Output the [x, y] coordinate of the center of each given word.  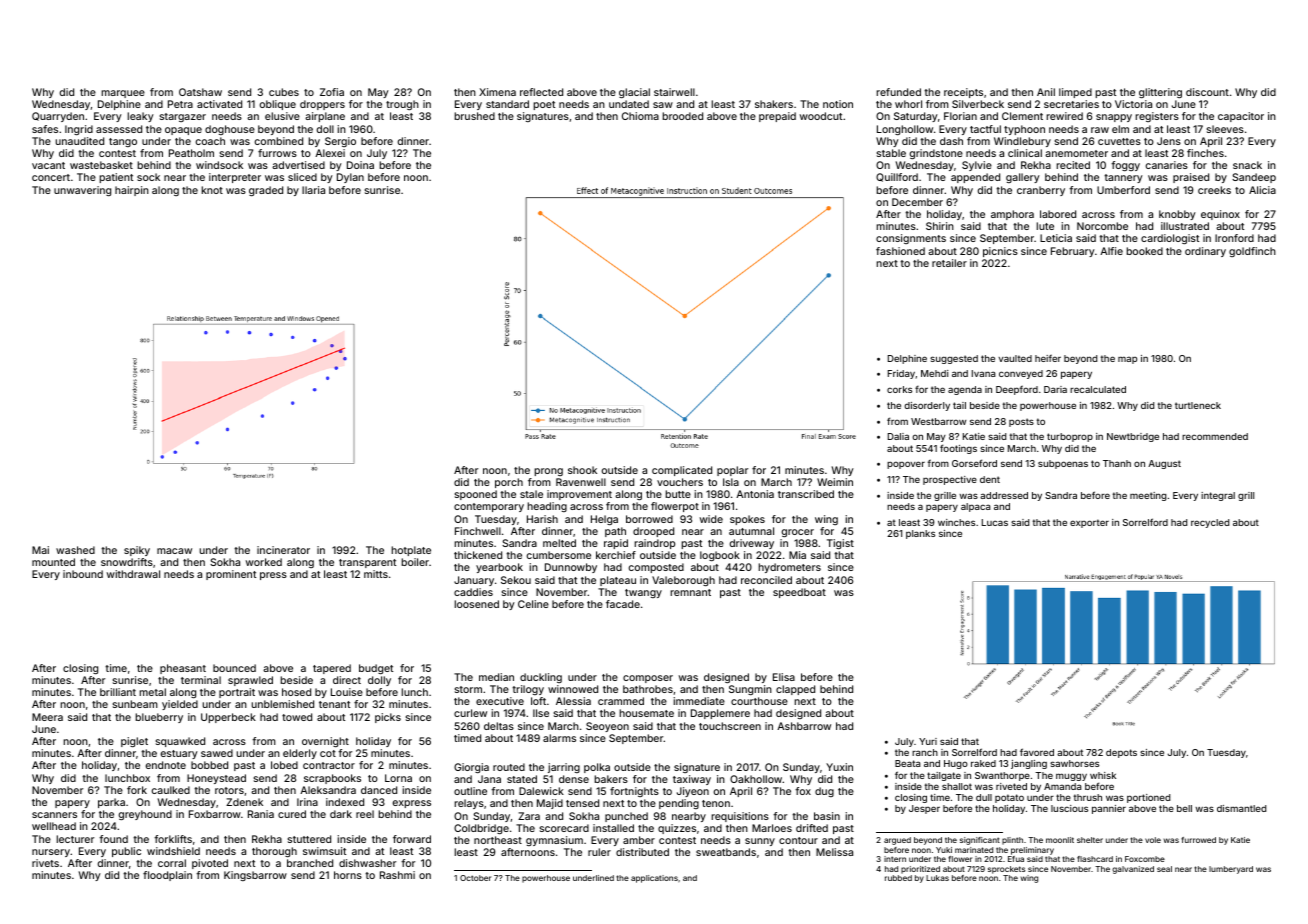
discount [1207, 92]
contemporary [489, 507]
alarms [559, 738]
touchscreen [730, 726]
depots [1121, 753]
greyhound [145, 815]
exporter [1089, 523]
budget [376, 669]
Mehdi [935, 373]
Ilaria [313, 190]
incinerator [283, 550]
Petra [180, 104]
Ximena [497, 92]
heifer [1048, 358]
